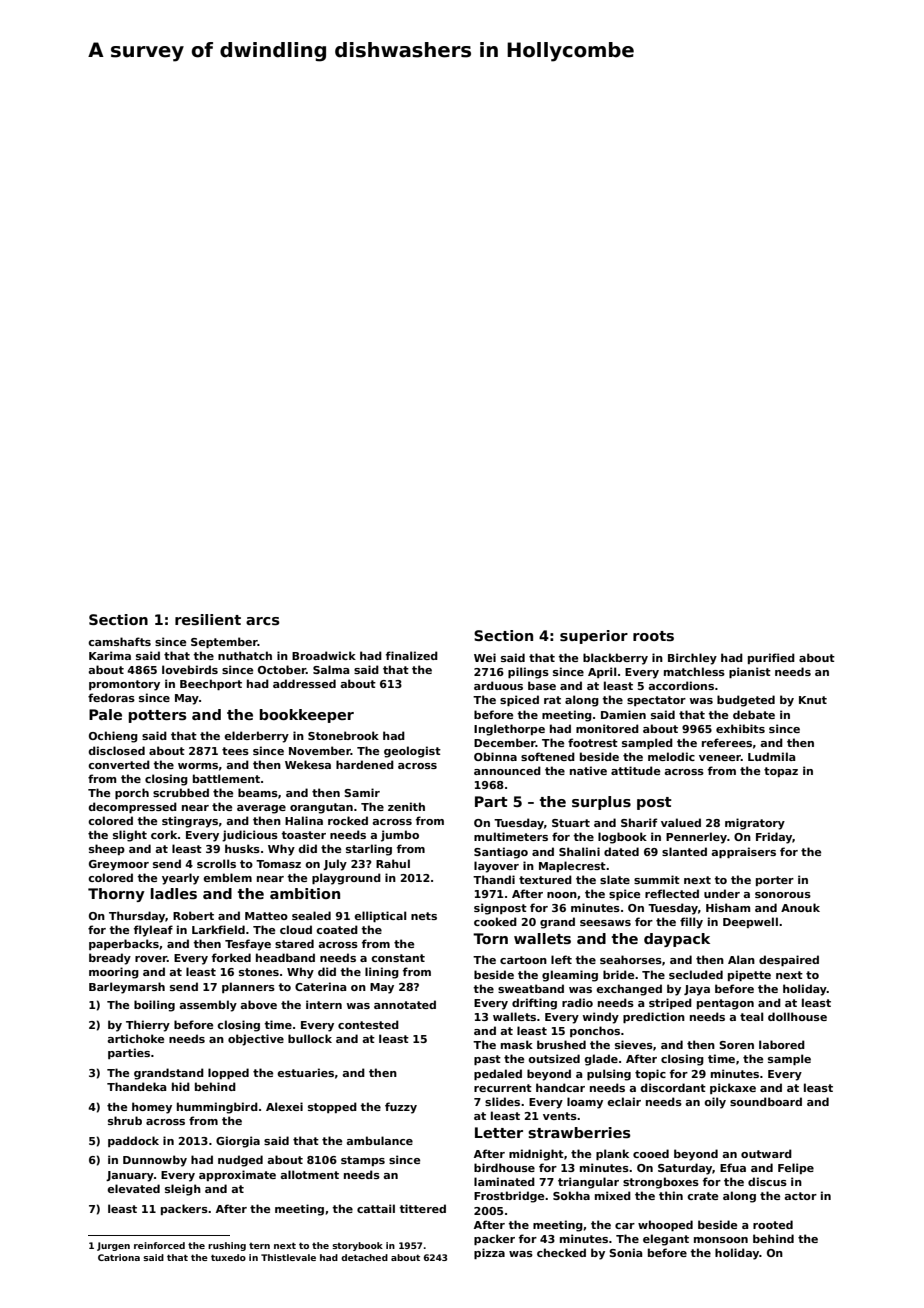  What do you see at coordinates (282, 669) in the screenshot?
I see `October` at bounding box center [282, 669].
